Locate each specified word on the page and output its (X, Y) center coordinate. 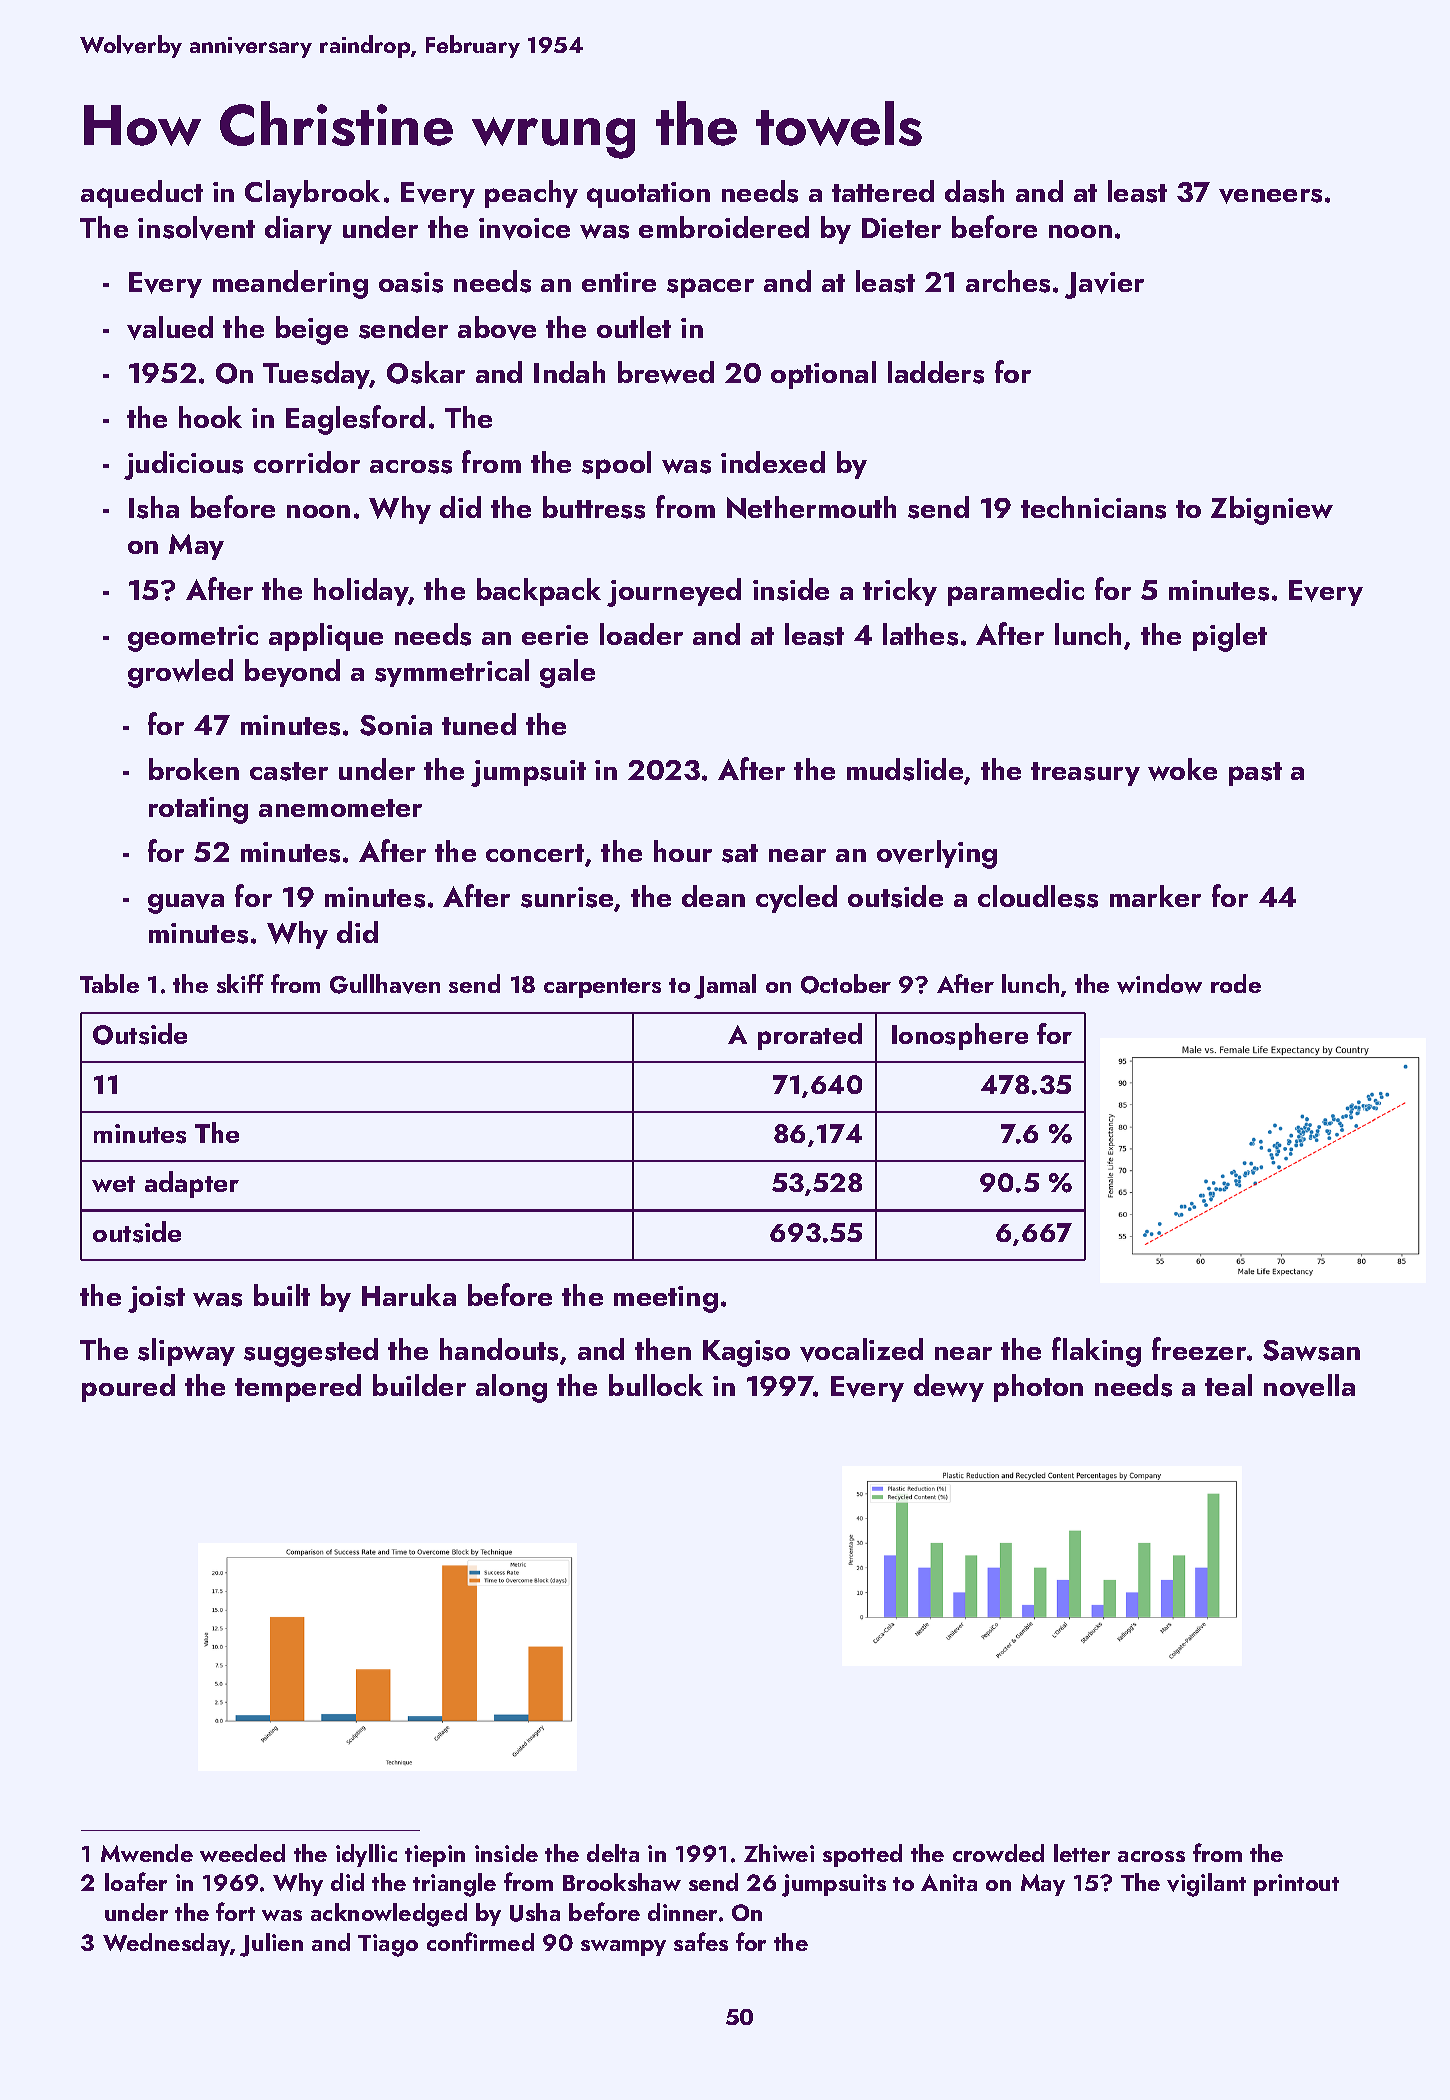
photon (1038, 1388)
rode (1236, 983)
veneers (1270, 196)
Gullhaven (385, 984)
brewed (666, 372)
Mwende (147, 1853)
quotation (648, 195)
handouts (499, 1349)
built (282, 1295)
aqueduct (142, 194)
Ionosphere (960, 1036)
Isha (154, 507)
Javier (1104, 285)
